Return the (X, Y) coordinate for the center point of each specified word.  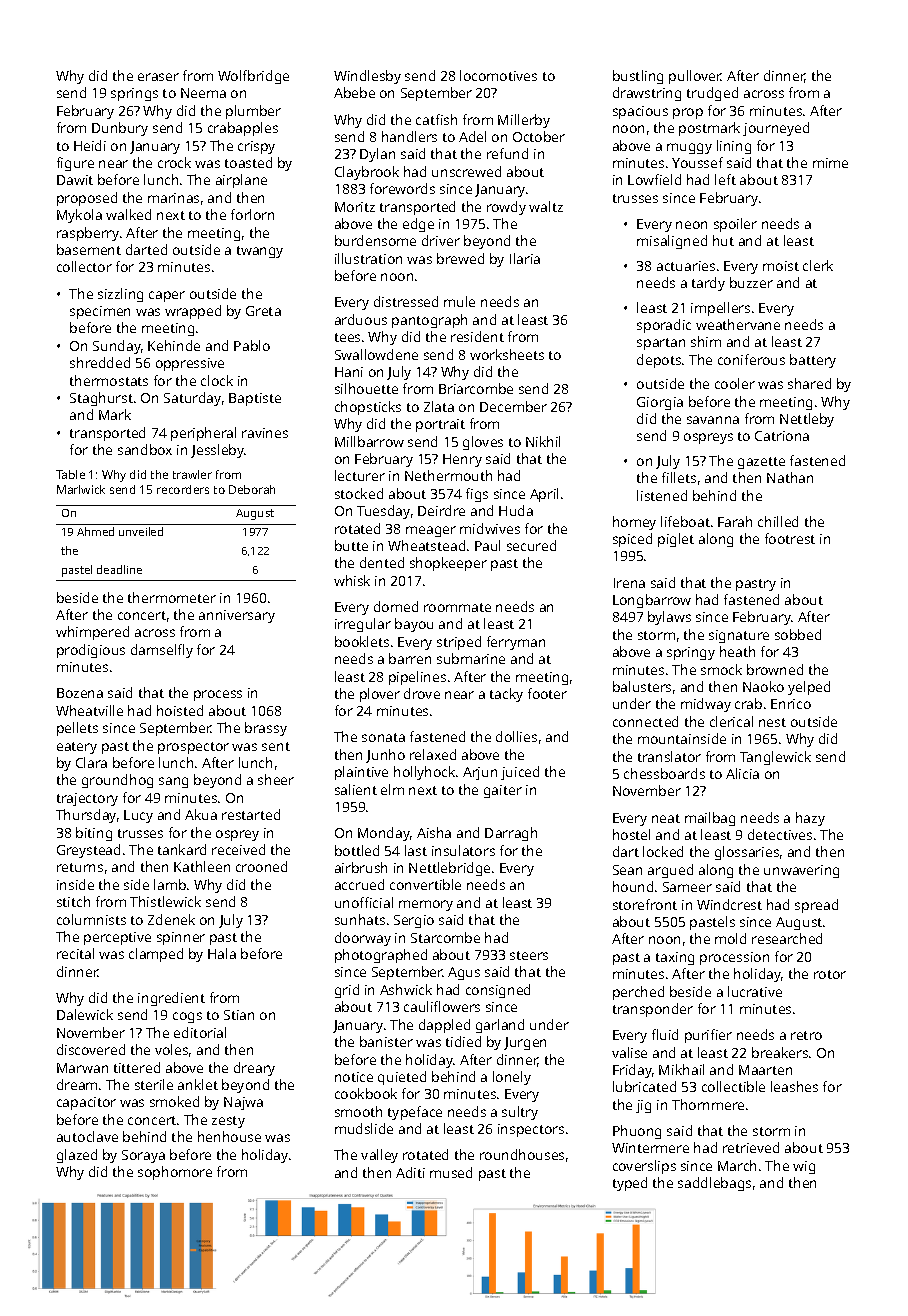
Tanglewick (775, 758)
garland (500, 1026)
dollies (516, 736)
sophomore (175, 1173)
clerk (818, 265)
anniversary (237, 616)
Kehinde (174, 345)
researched (787, 938)
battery (813, 361)
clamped (156, 955)
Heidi (90, 145)
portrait (440, 425)
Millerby (524, 121)
